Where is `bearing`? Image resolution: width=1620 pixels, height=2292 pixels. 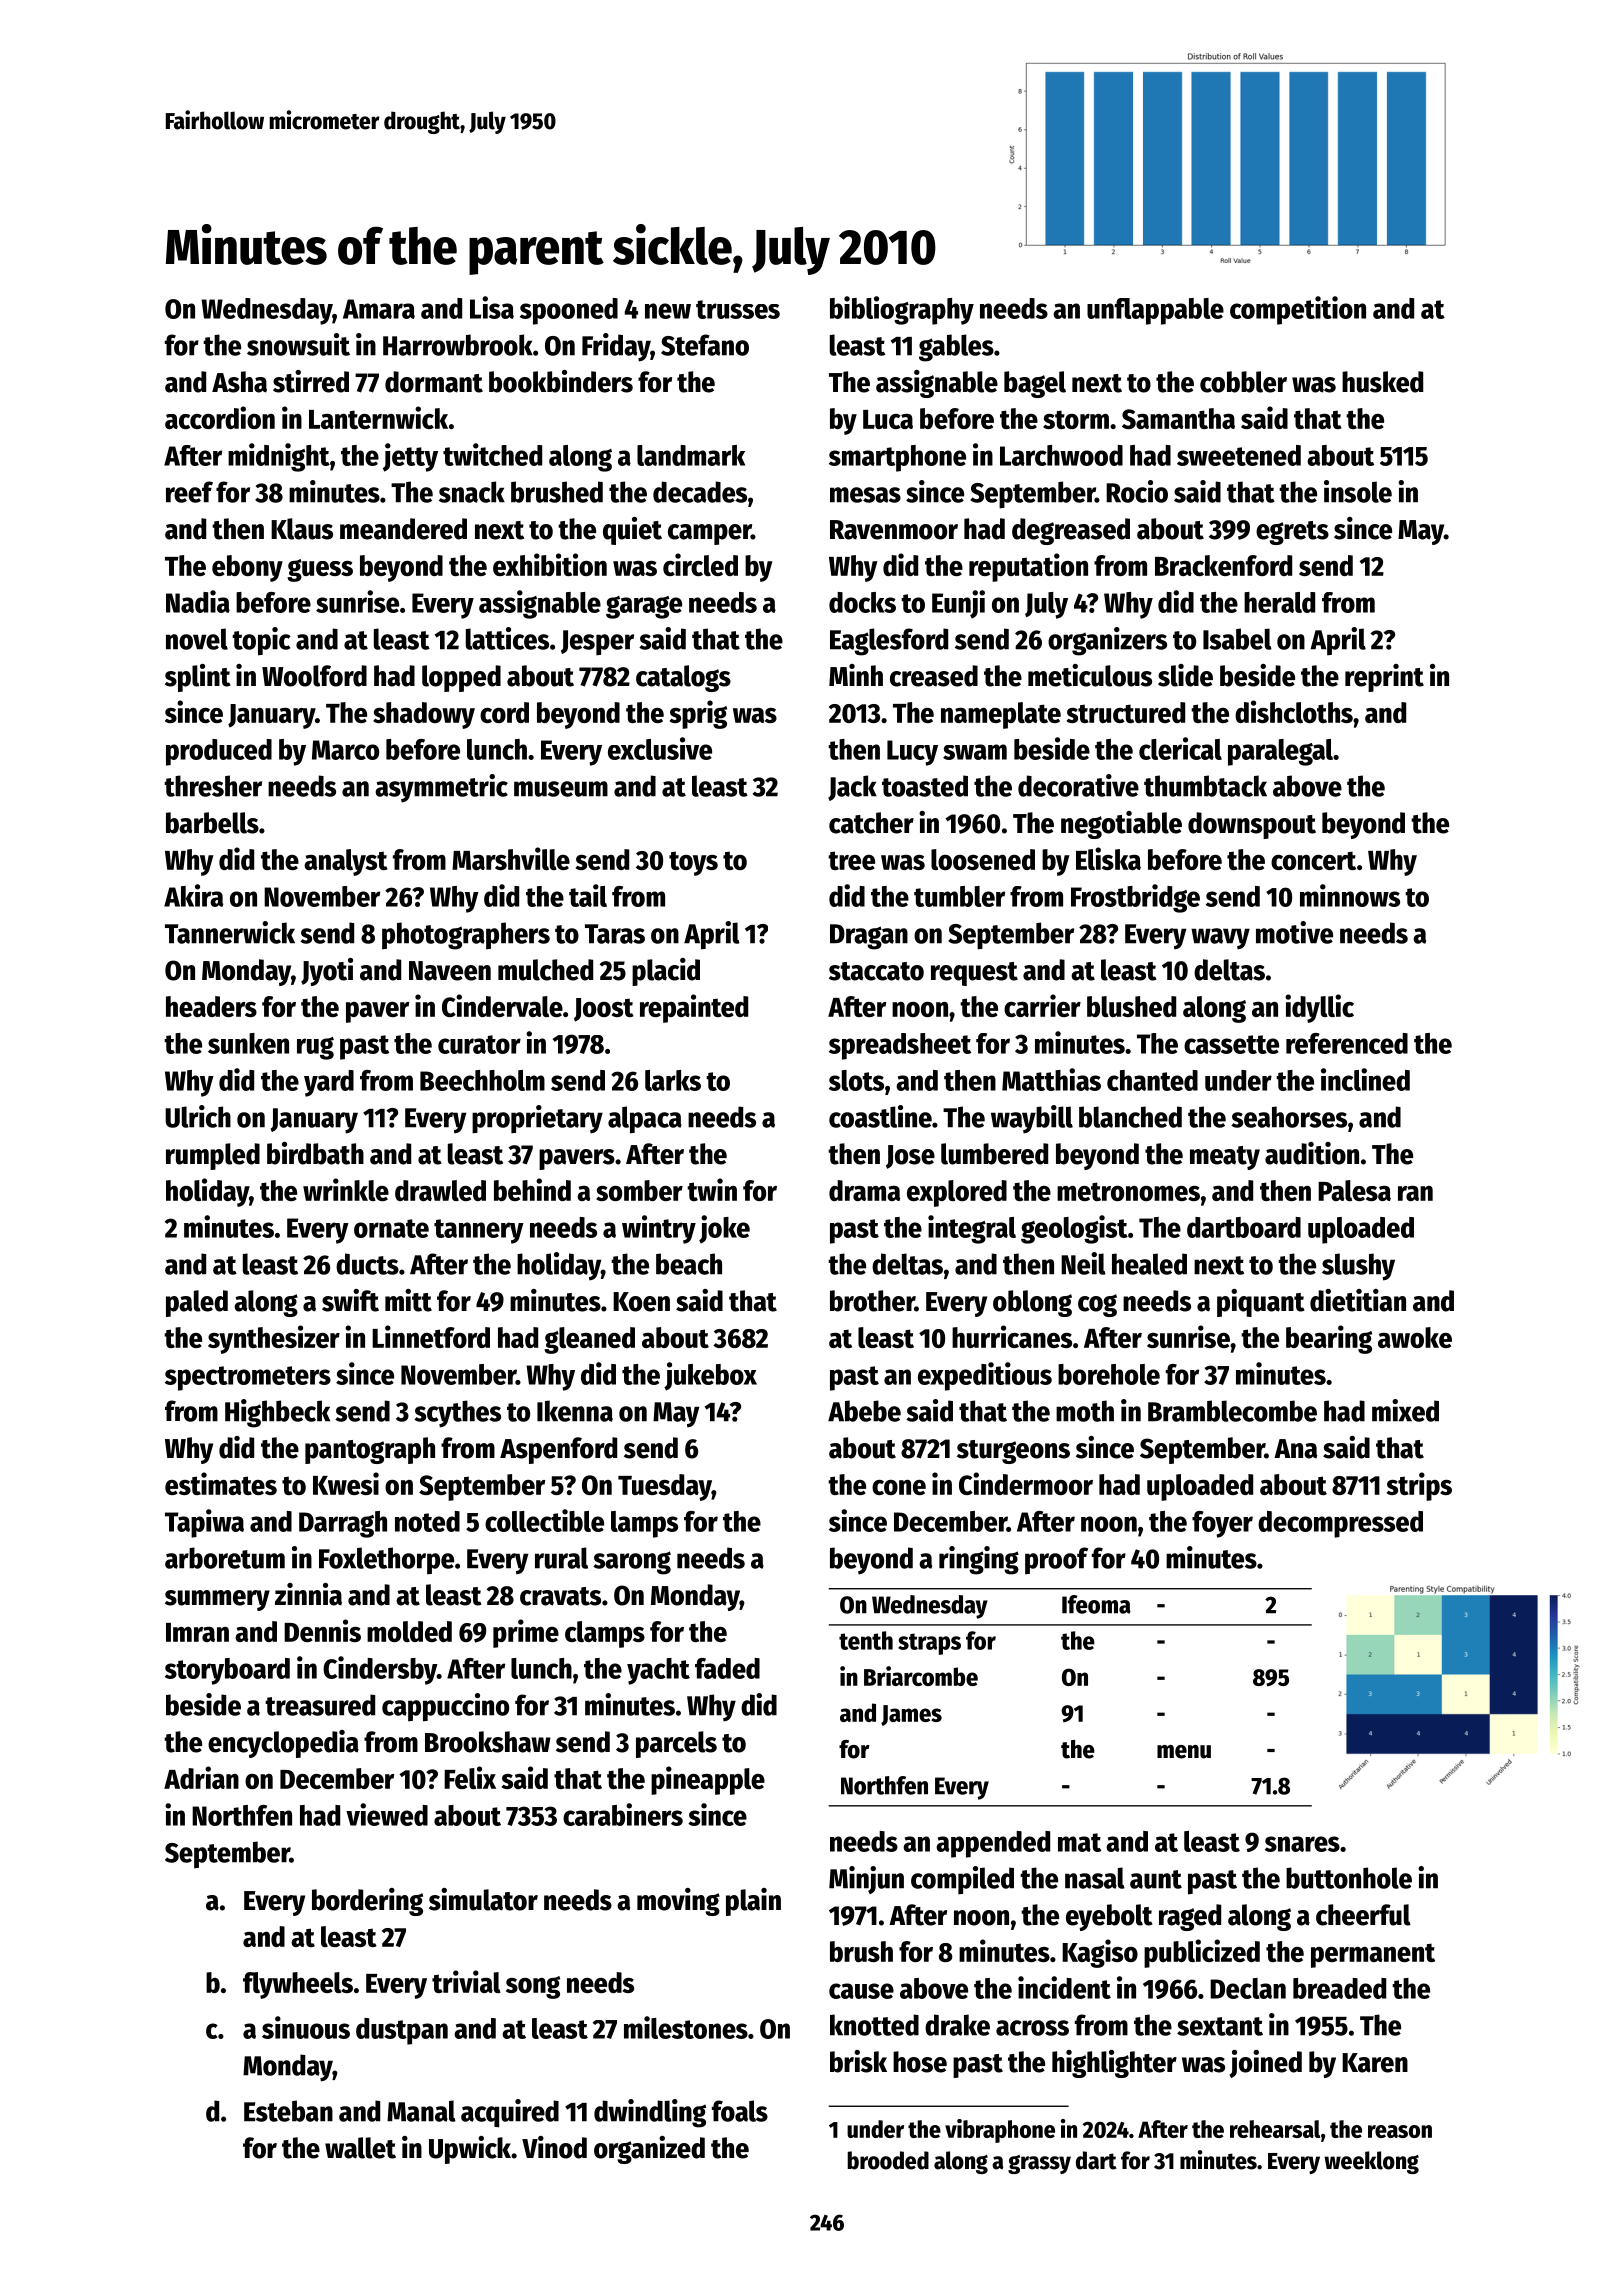
bearing is located at coordinates (1329, 1339).
